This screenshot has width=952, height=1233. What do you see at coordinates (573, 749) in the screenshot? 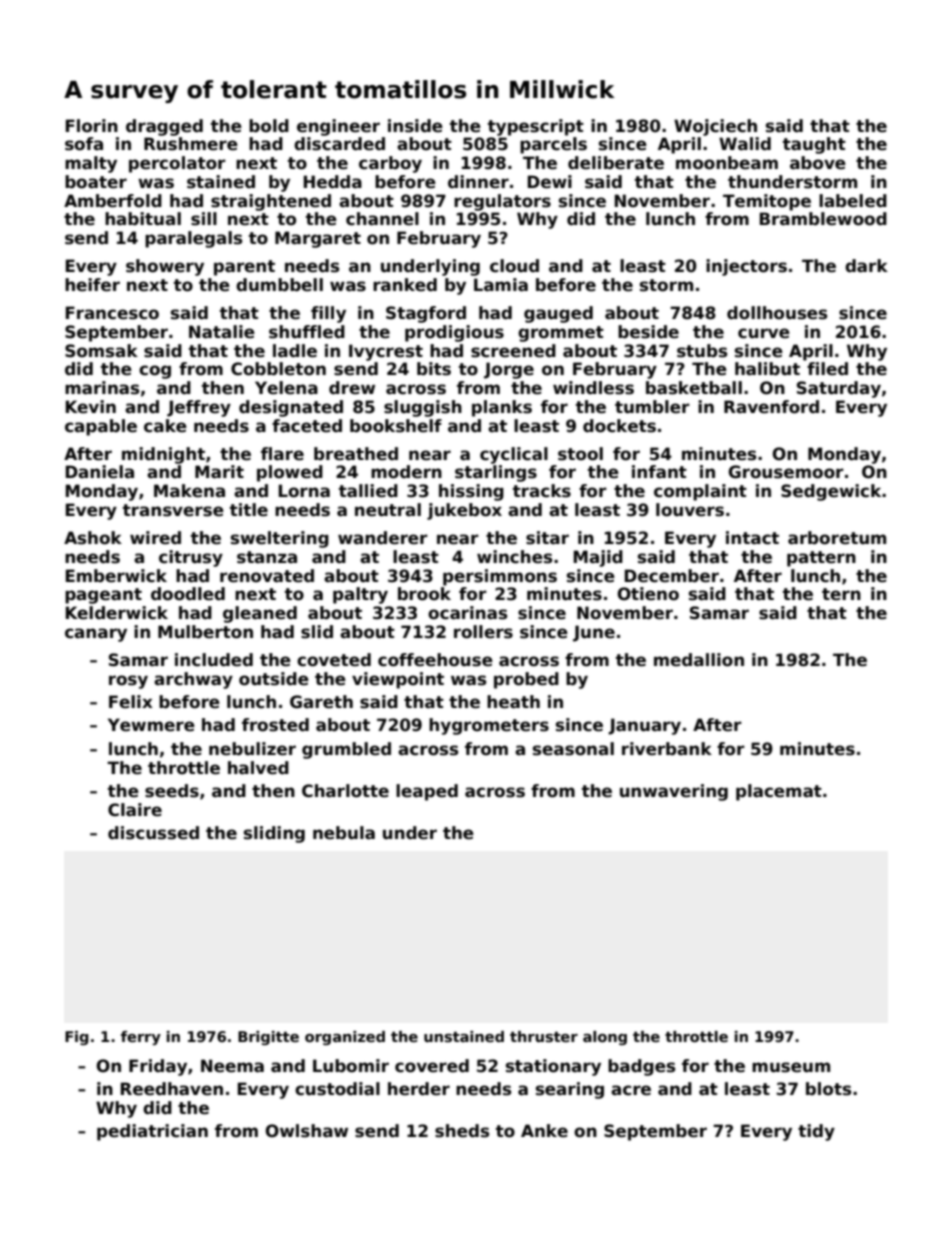
I see `seasonal` at bounding box center [573, 749].
